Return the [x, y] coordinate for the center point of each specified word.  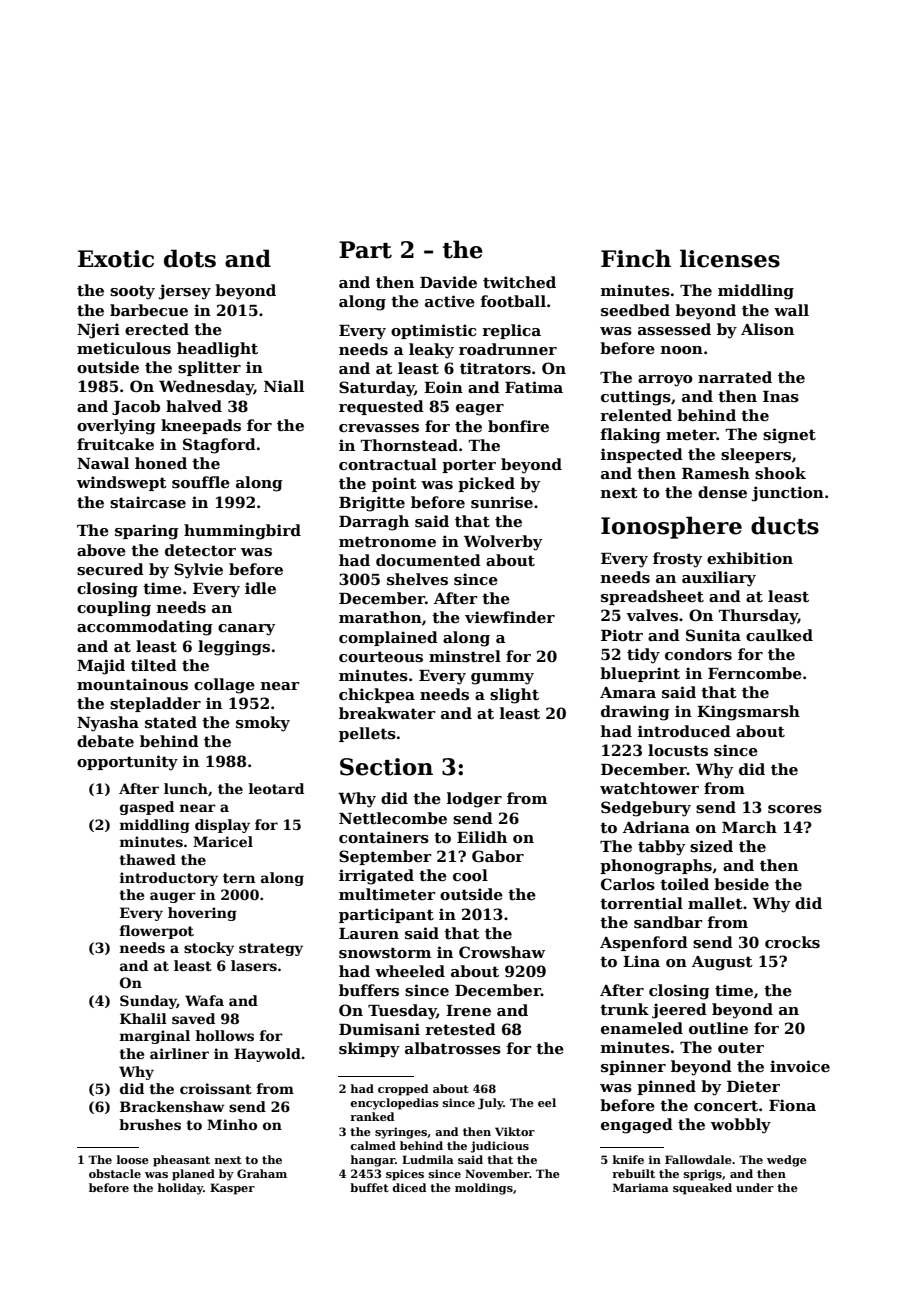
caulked [779, 635]
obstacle [115, 1173]
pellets [367, 734]
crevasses [379, 428]
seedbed [635, 310]
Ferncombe [755, 673]
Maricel [223, 841]
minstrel [465, 656]
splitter [209, 368]
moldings [484, 1189]
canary [247, 630]
